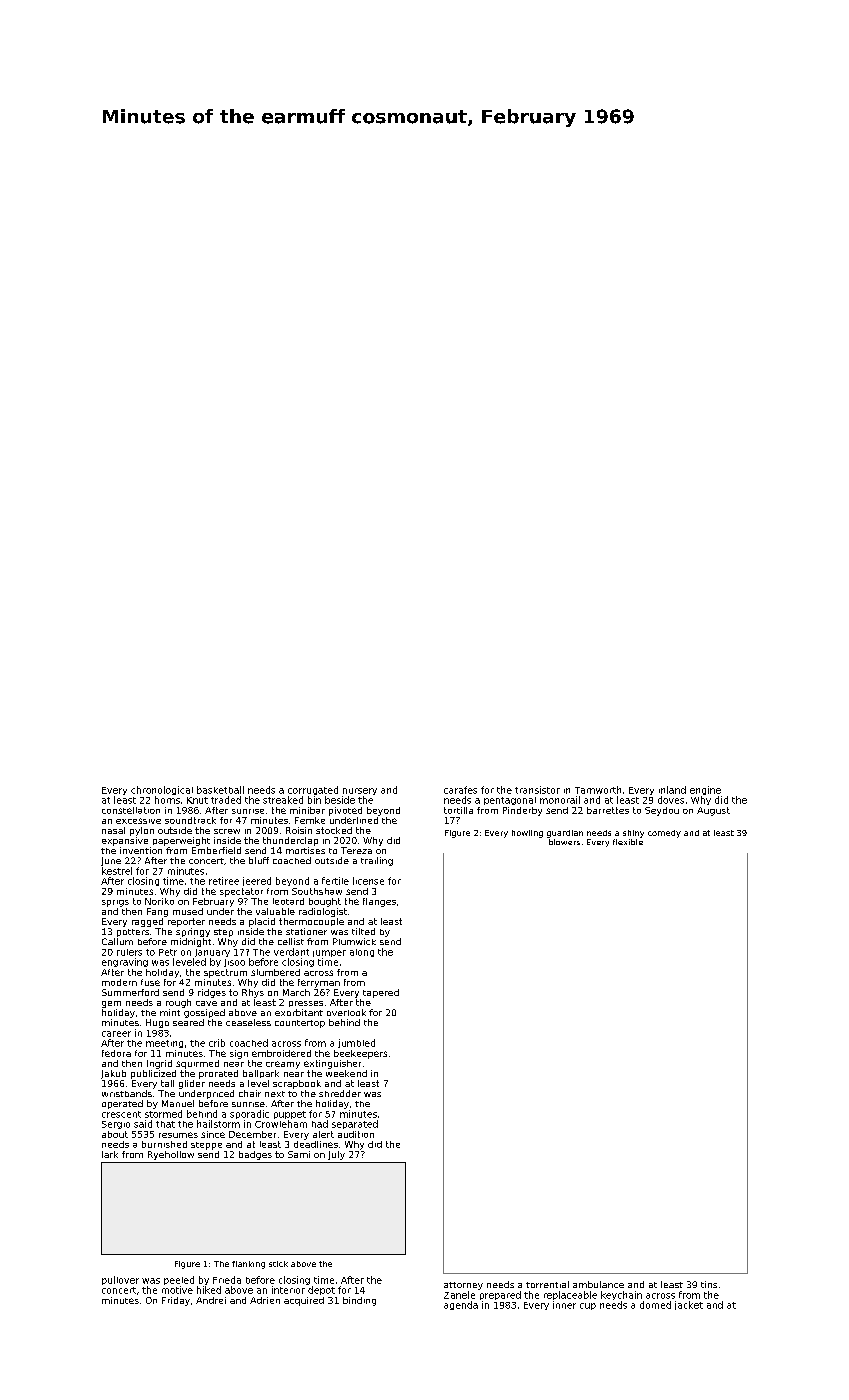 This document has width=849, height=1400. Describe the element at coordinates (117, 941) in the document. I see `Callum` at that location.
